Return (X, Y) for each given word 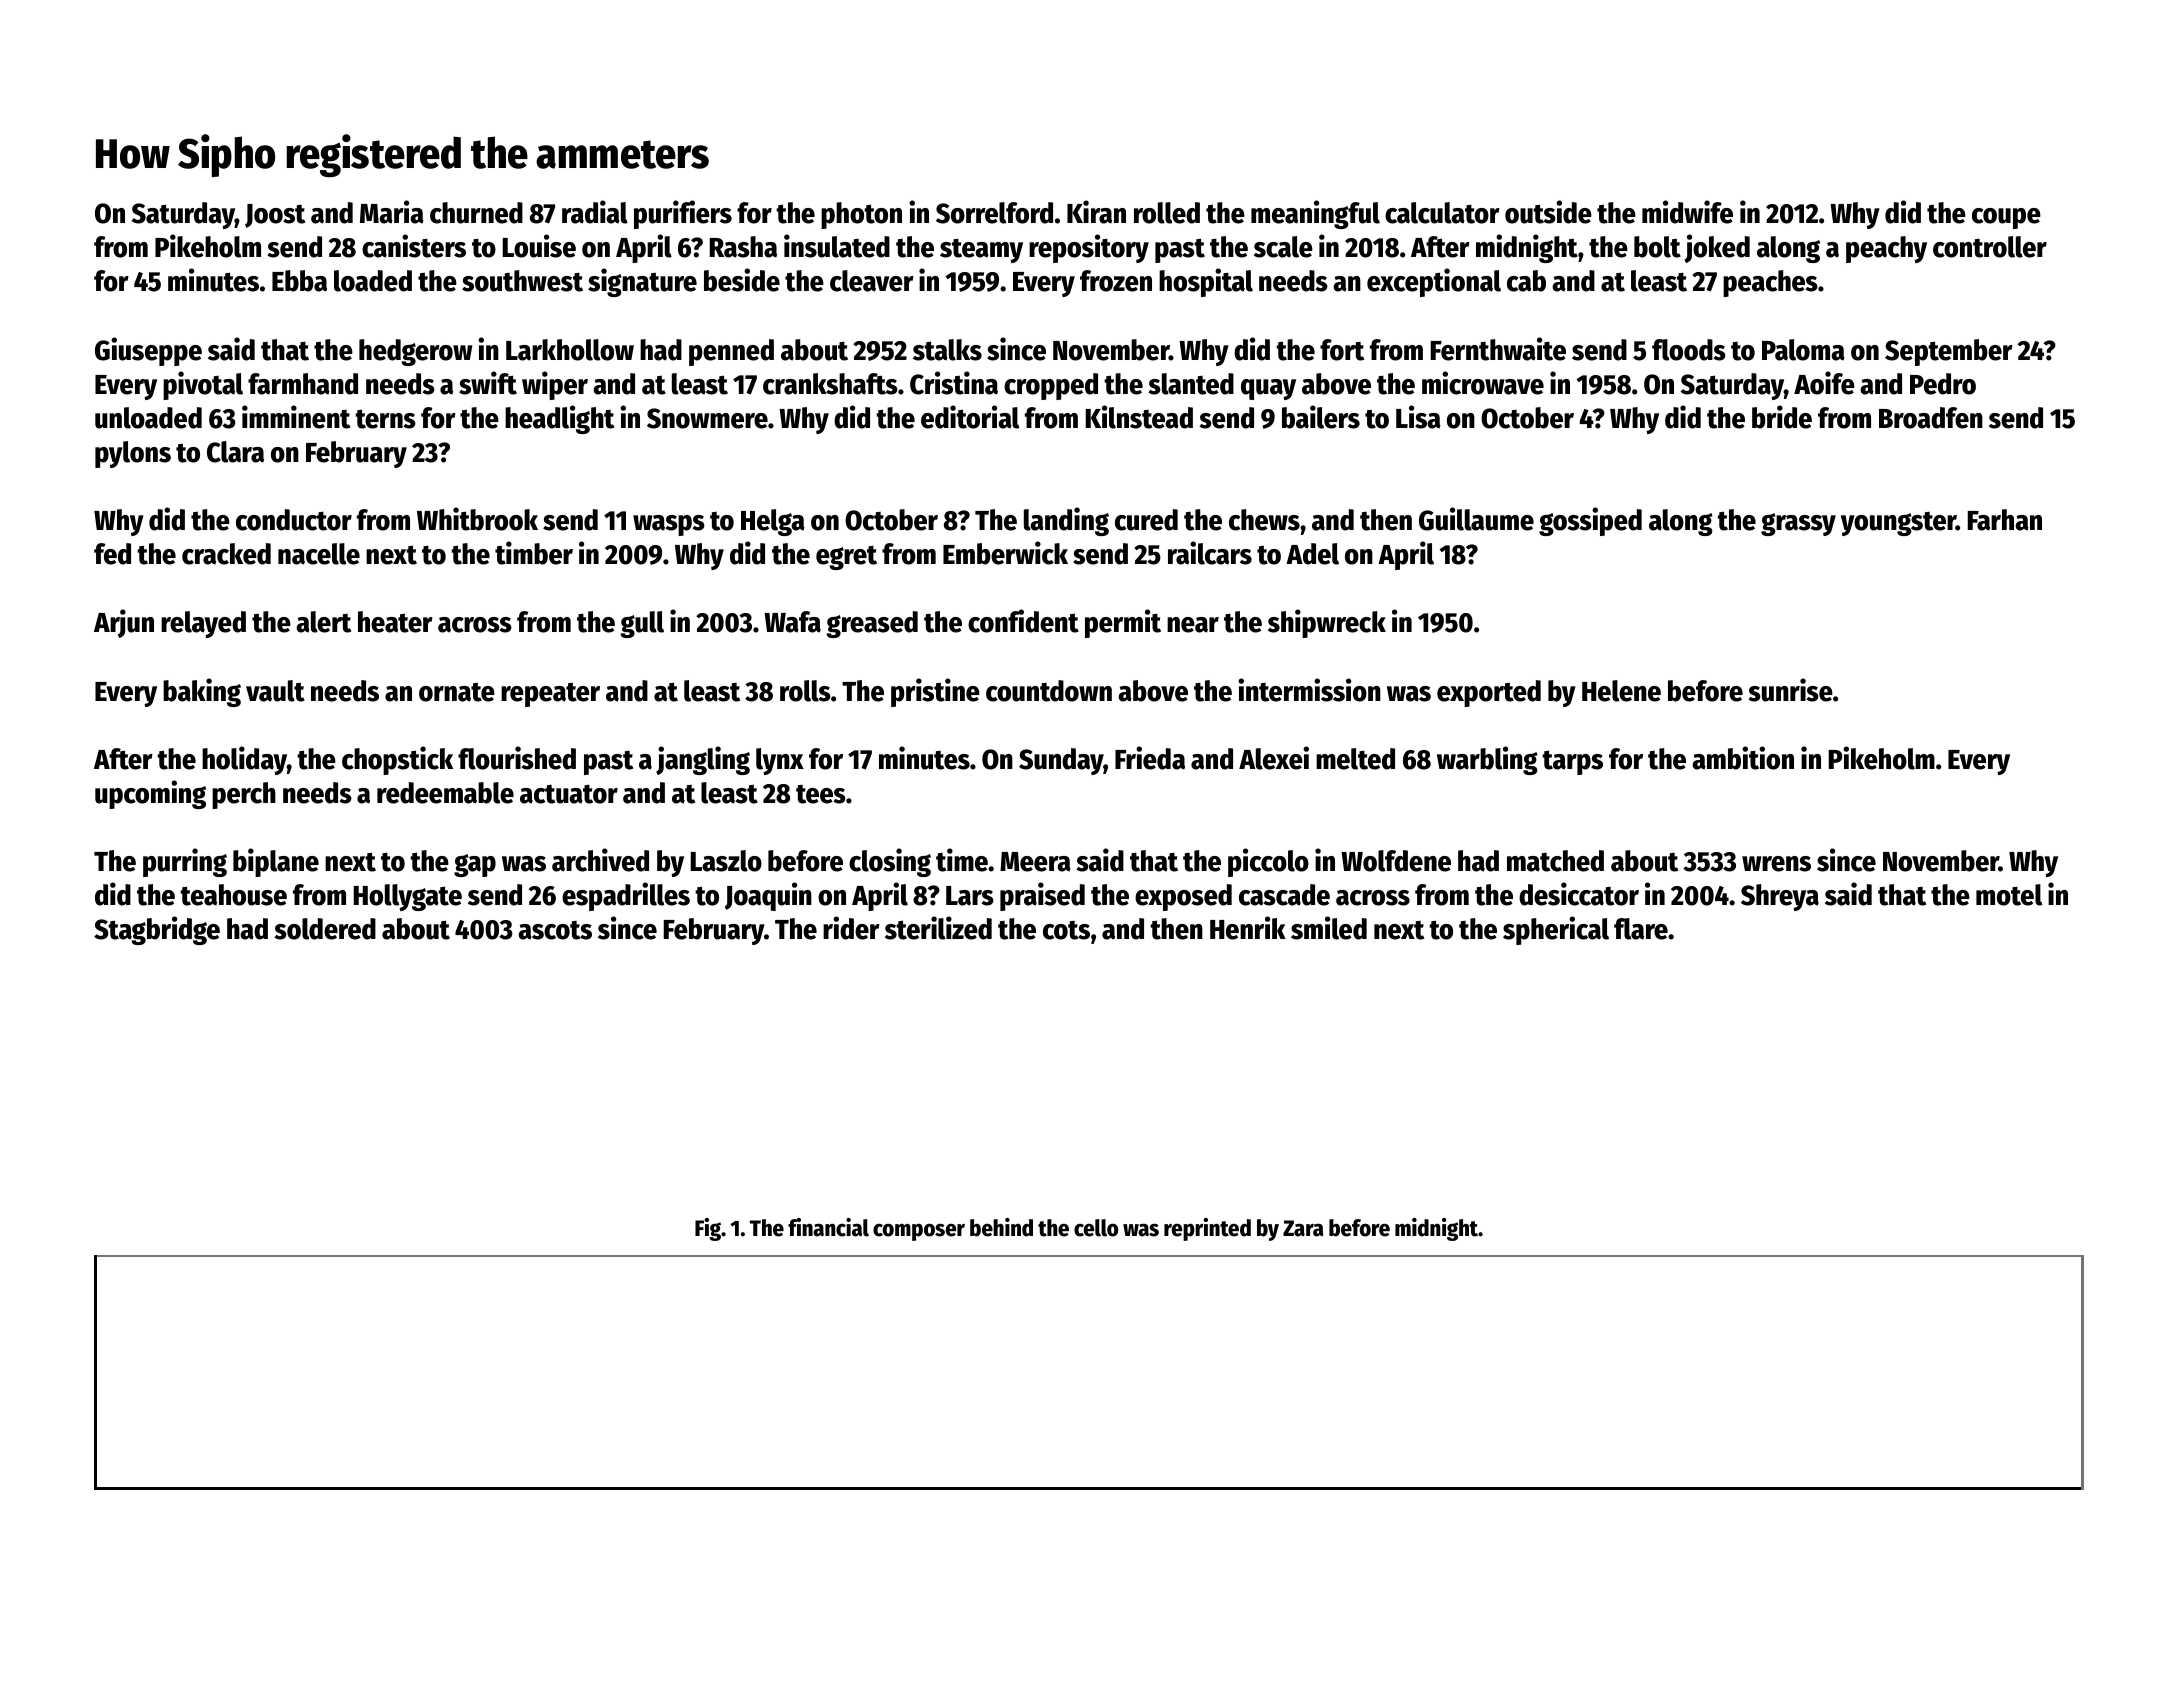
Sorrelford (994, 213)
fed (112, 554)
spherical (1556, 930)
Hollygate (407, 897)
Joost (275, 216)
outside (1548, 212)
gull (642, 624)
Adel (1312, 554)
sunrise (1790, 690)
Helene (1621, 691)
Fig (708, 1229)
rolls (805, 691)
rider (851, 928)
